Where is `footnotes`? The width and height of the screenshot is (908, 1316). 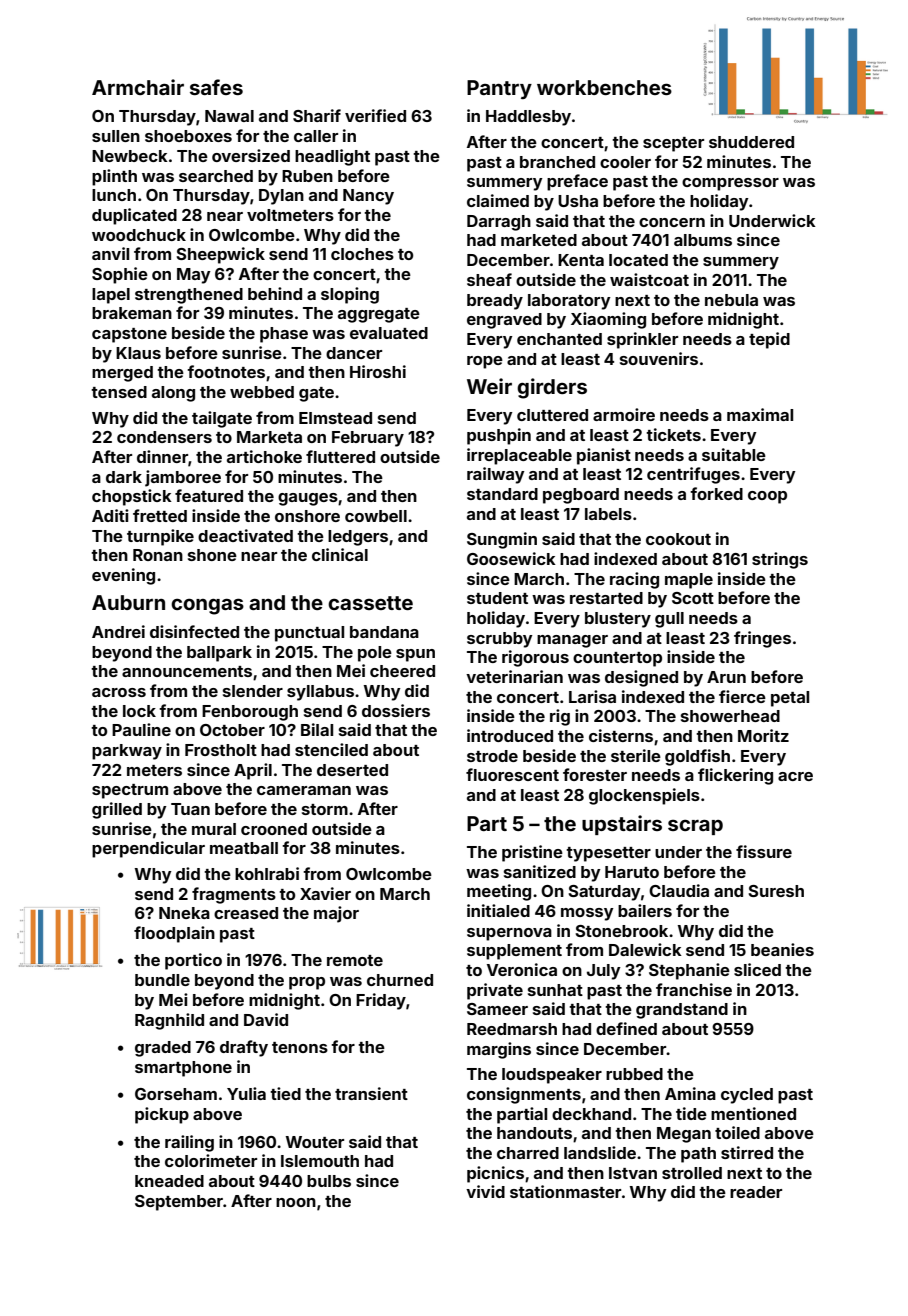
footnotes is located at coordinates (226, 371).
